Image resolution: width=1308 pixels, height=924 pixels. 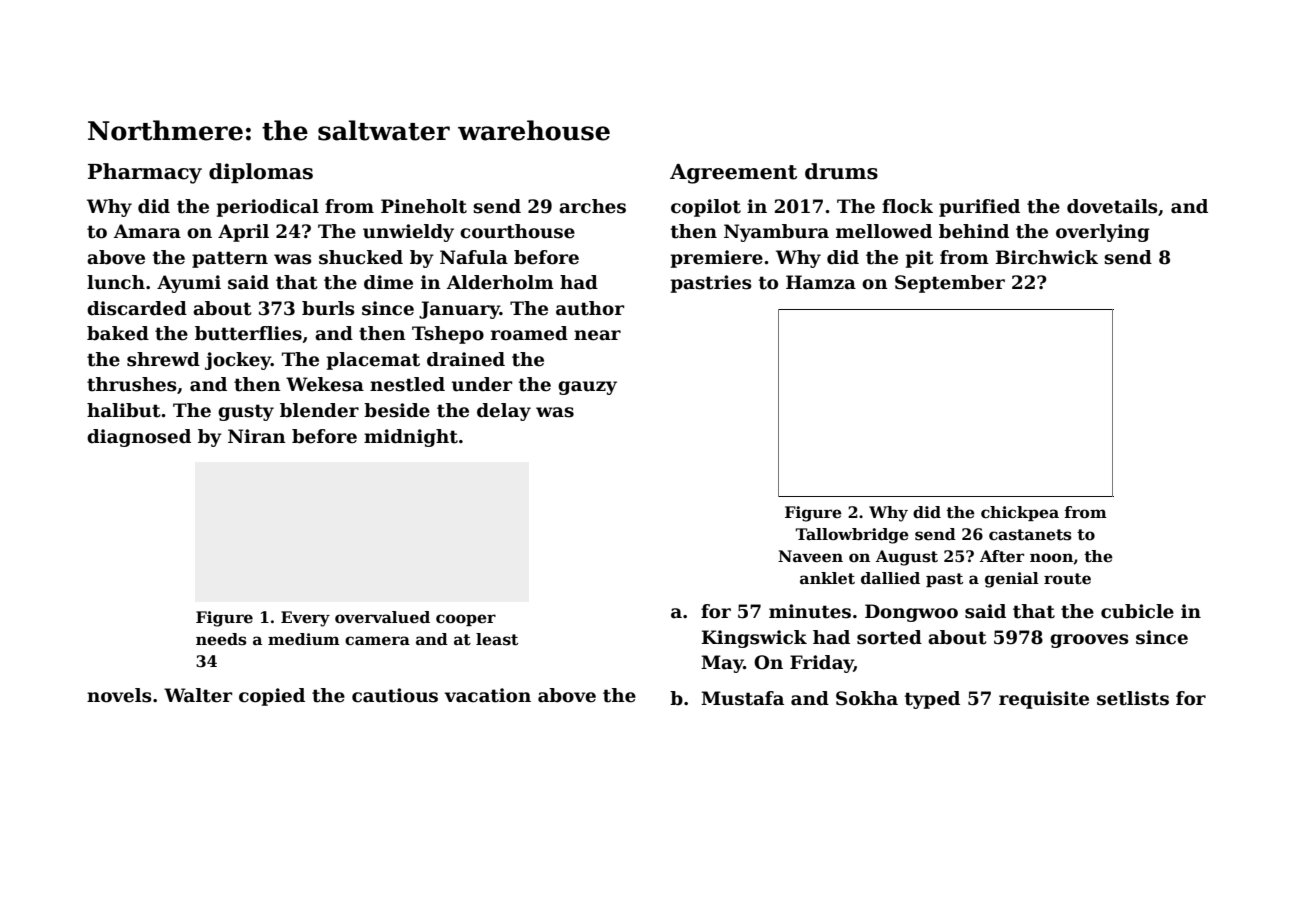 I want to click on cooper, so click(x=466, y=620).
